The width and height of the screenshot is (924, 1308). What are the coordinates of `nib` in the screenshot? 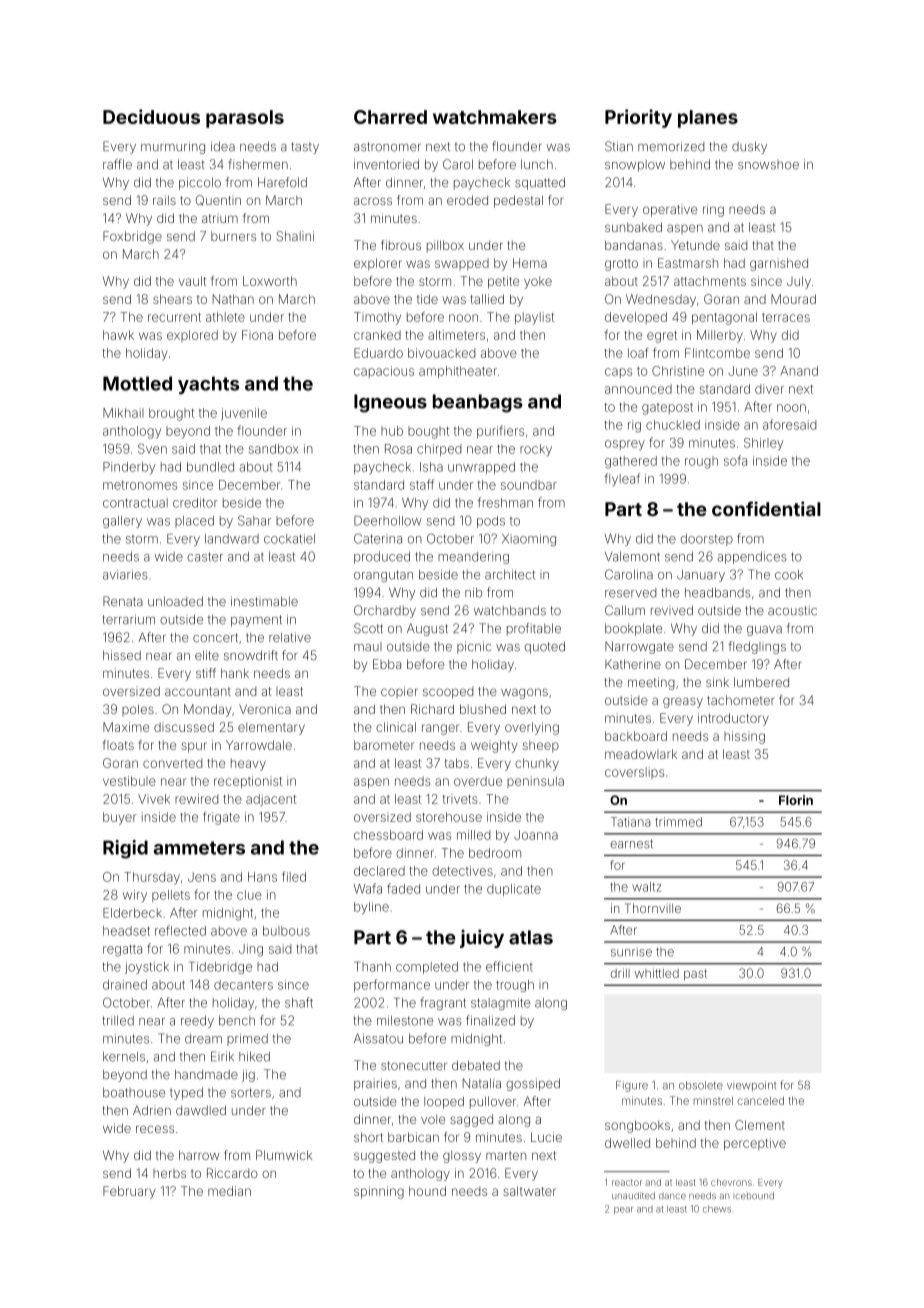 It's located at (473, 593).
